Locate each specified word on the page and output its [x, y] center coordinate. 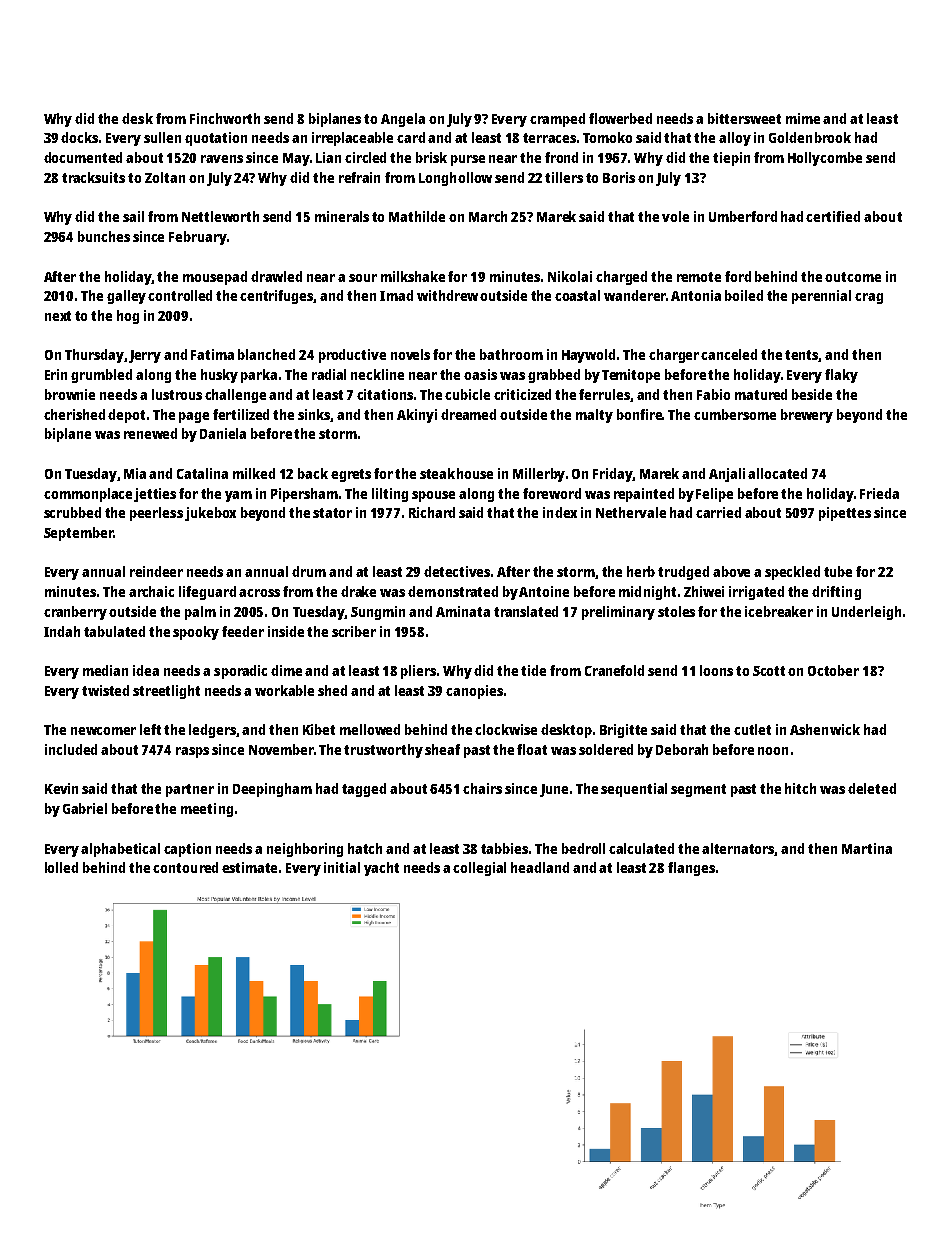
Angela [403, 120]
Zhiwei [704, 591]
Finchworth [225, 118]
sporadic [240, 672]
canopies [474, 692]
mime [803, 118]
